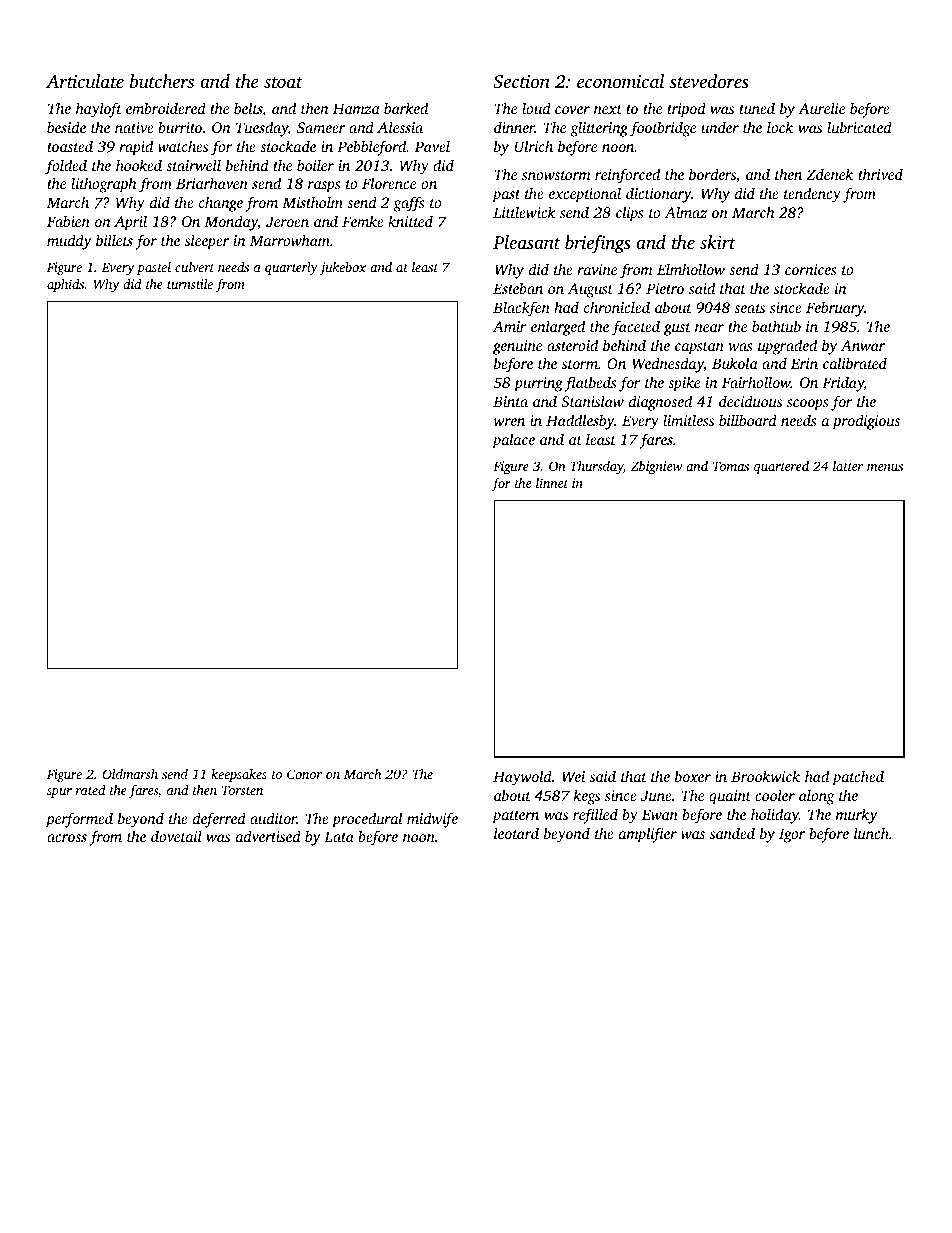  What do you see at coordinates (162, 81) in the screenshot?
I see `butchers` at bounding box center [162, 81].
